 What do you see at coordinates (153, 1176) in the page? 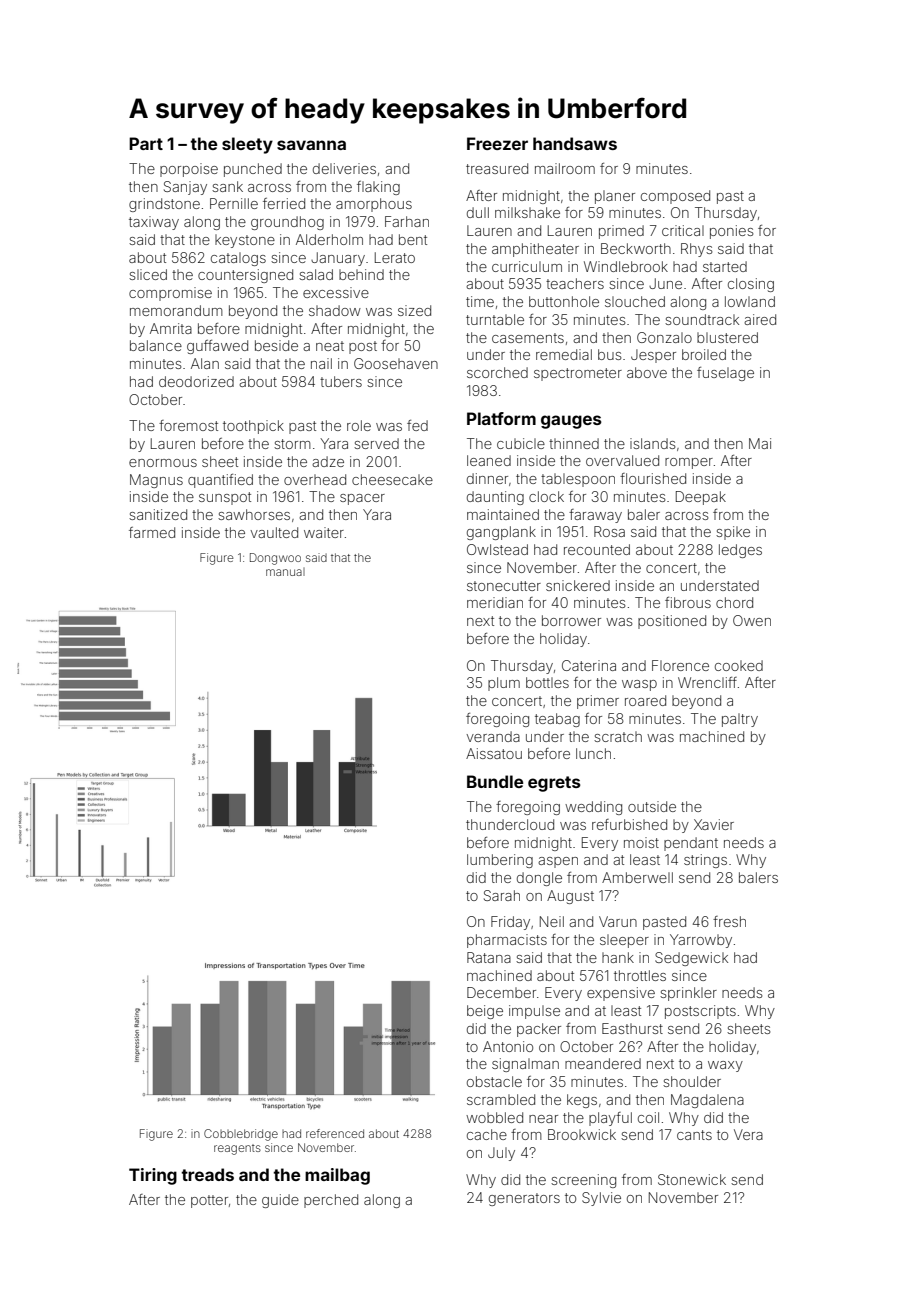
I see `Tiring` at bounding box center [153, 1176].
